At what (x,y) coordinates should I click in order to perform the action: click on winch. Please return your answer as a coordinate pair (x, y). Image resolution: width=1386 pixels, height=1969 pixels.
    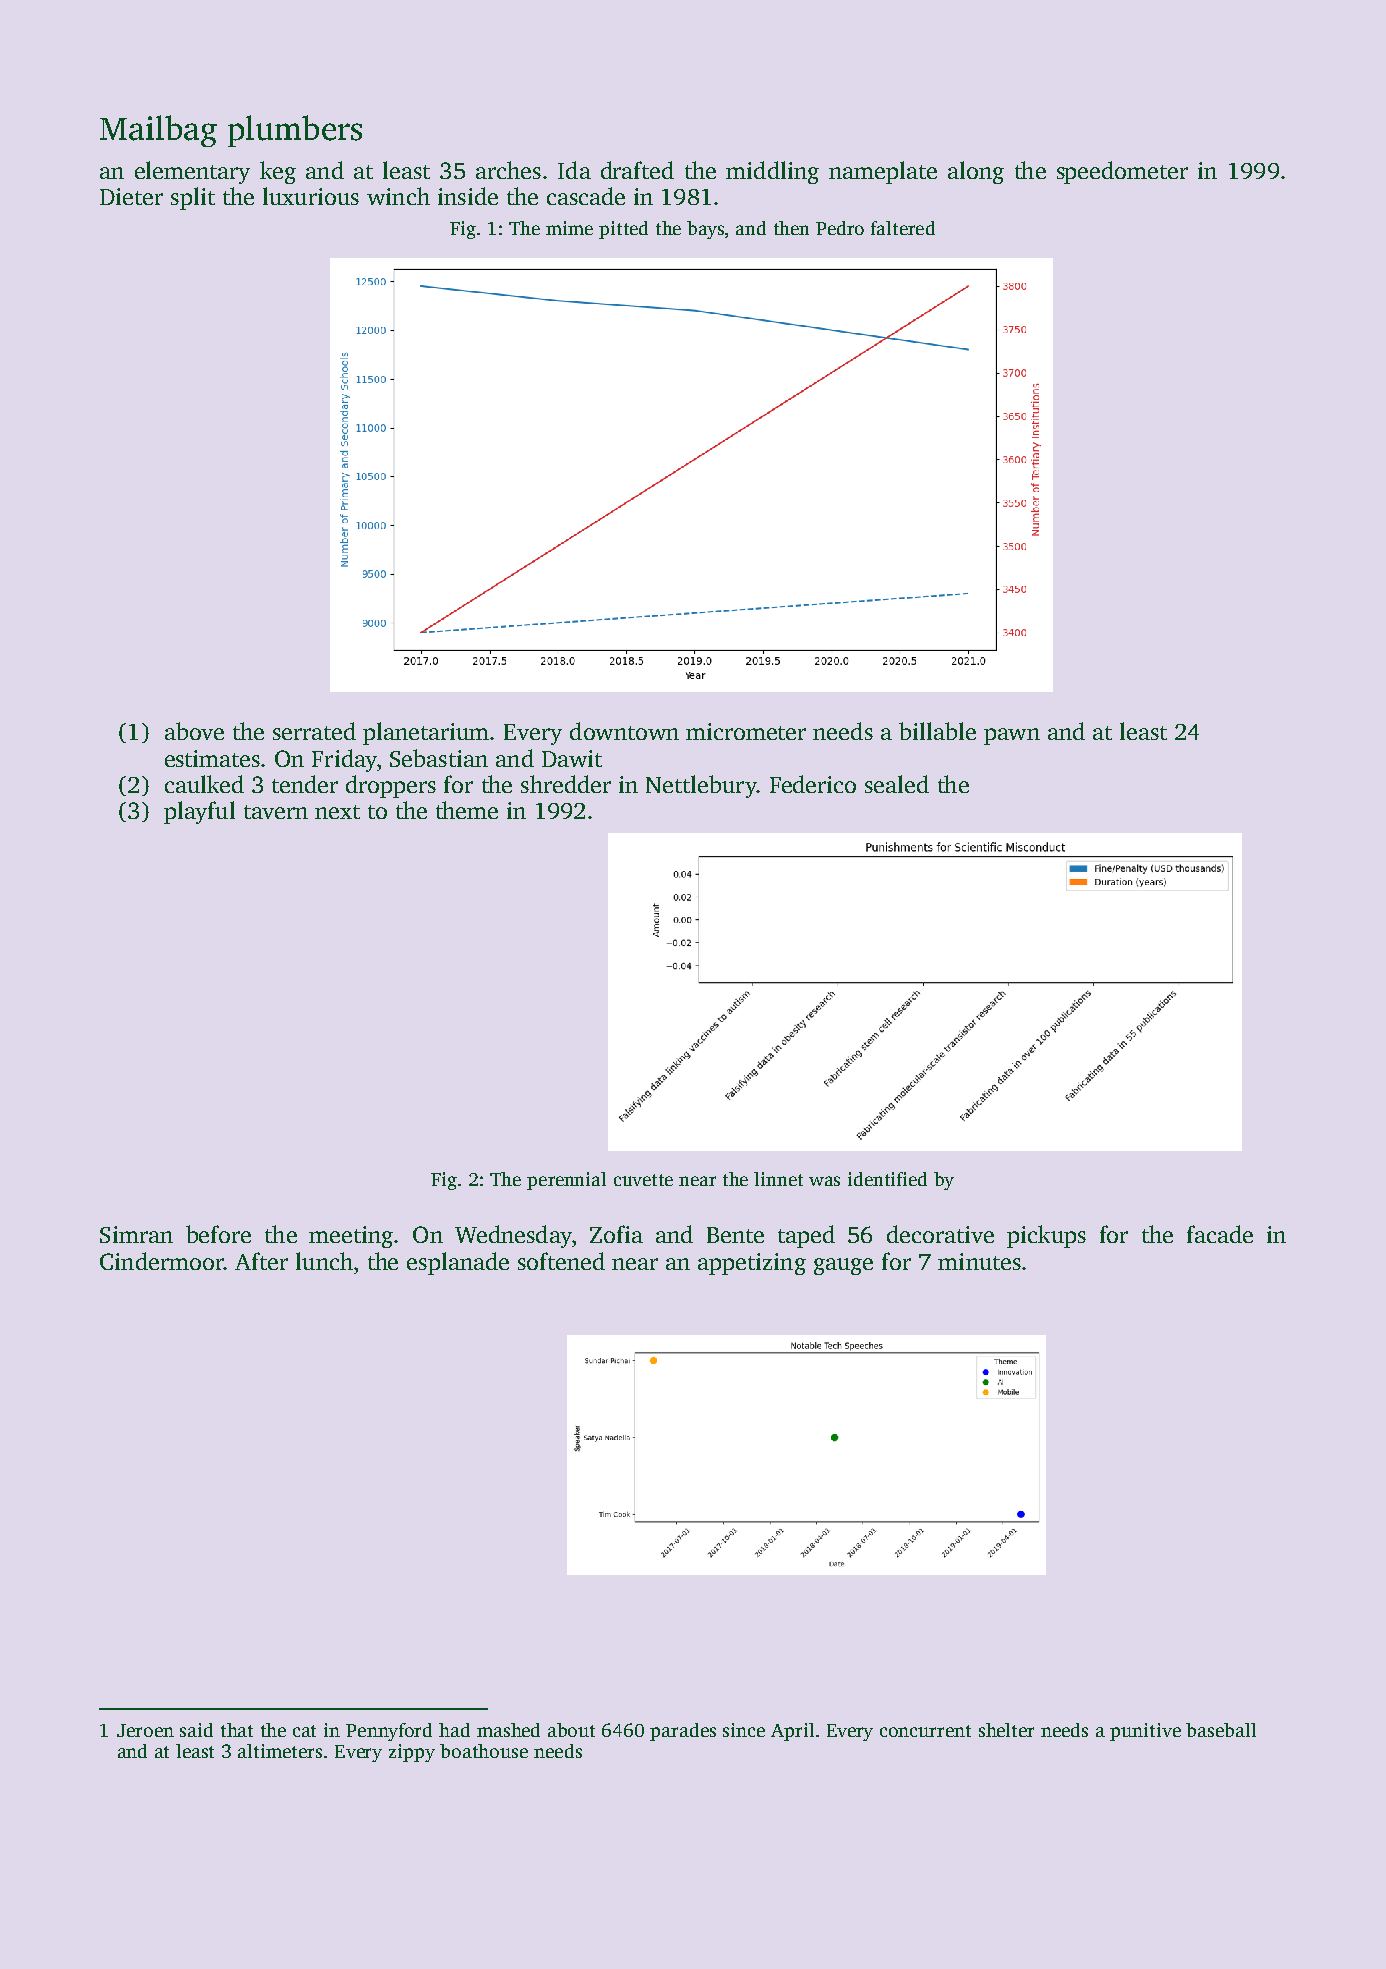
    Looking at the image, I should click on (398, 196).
